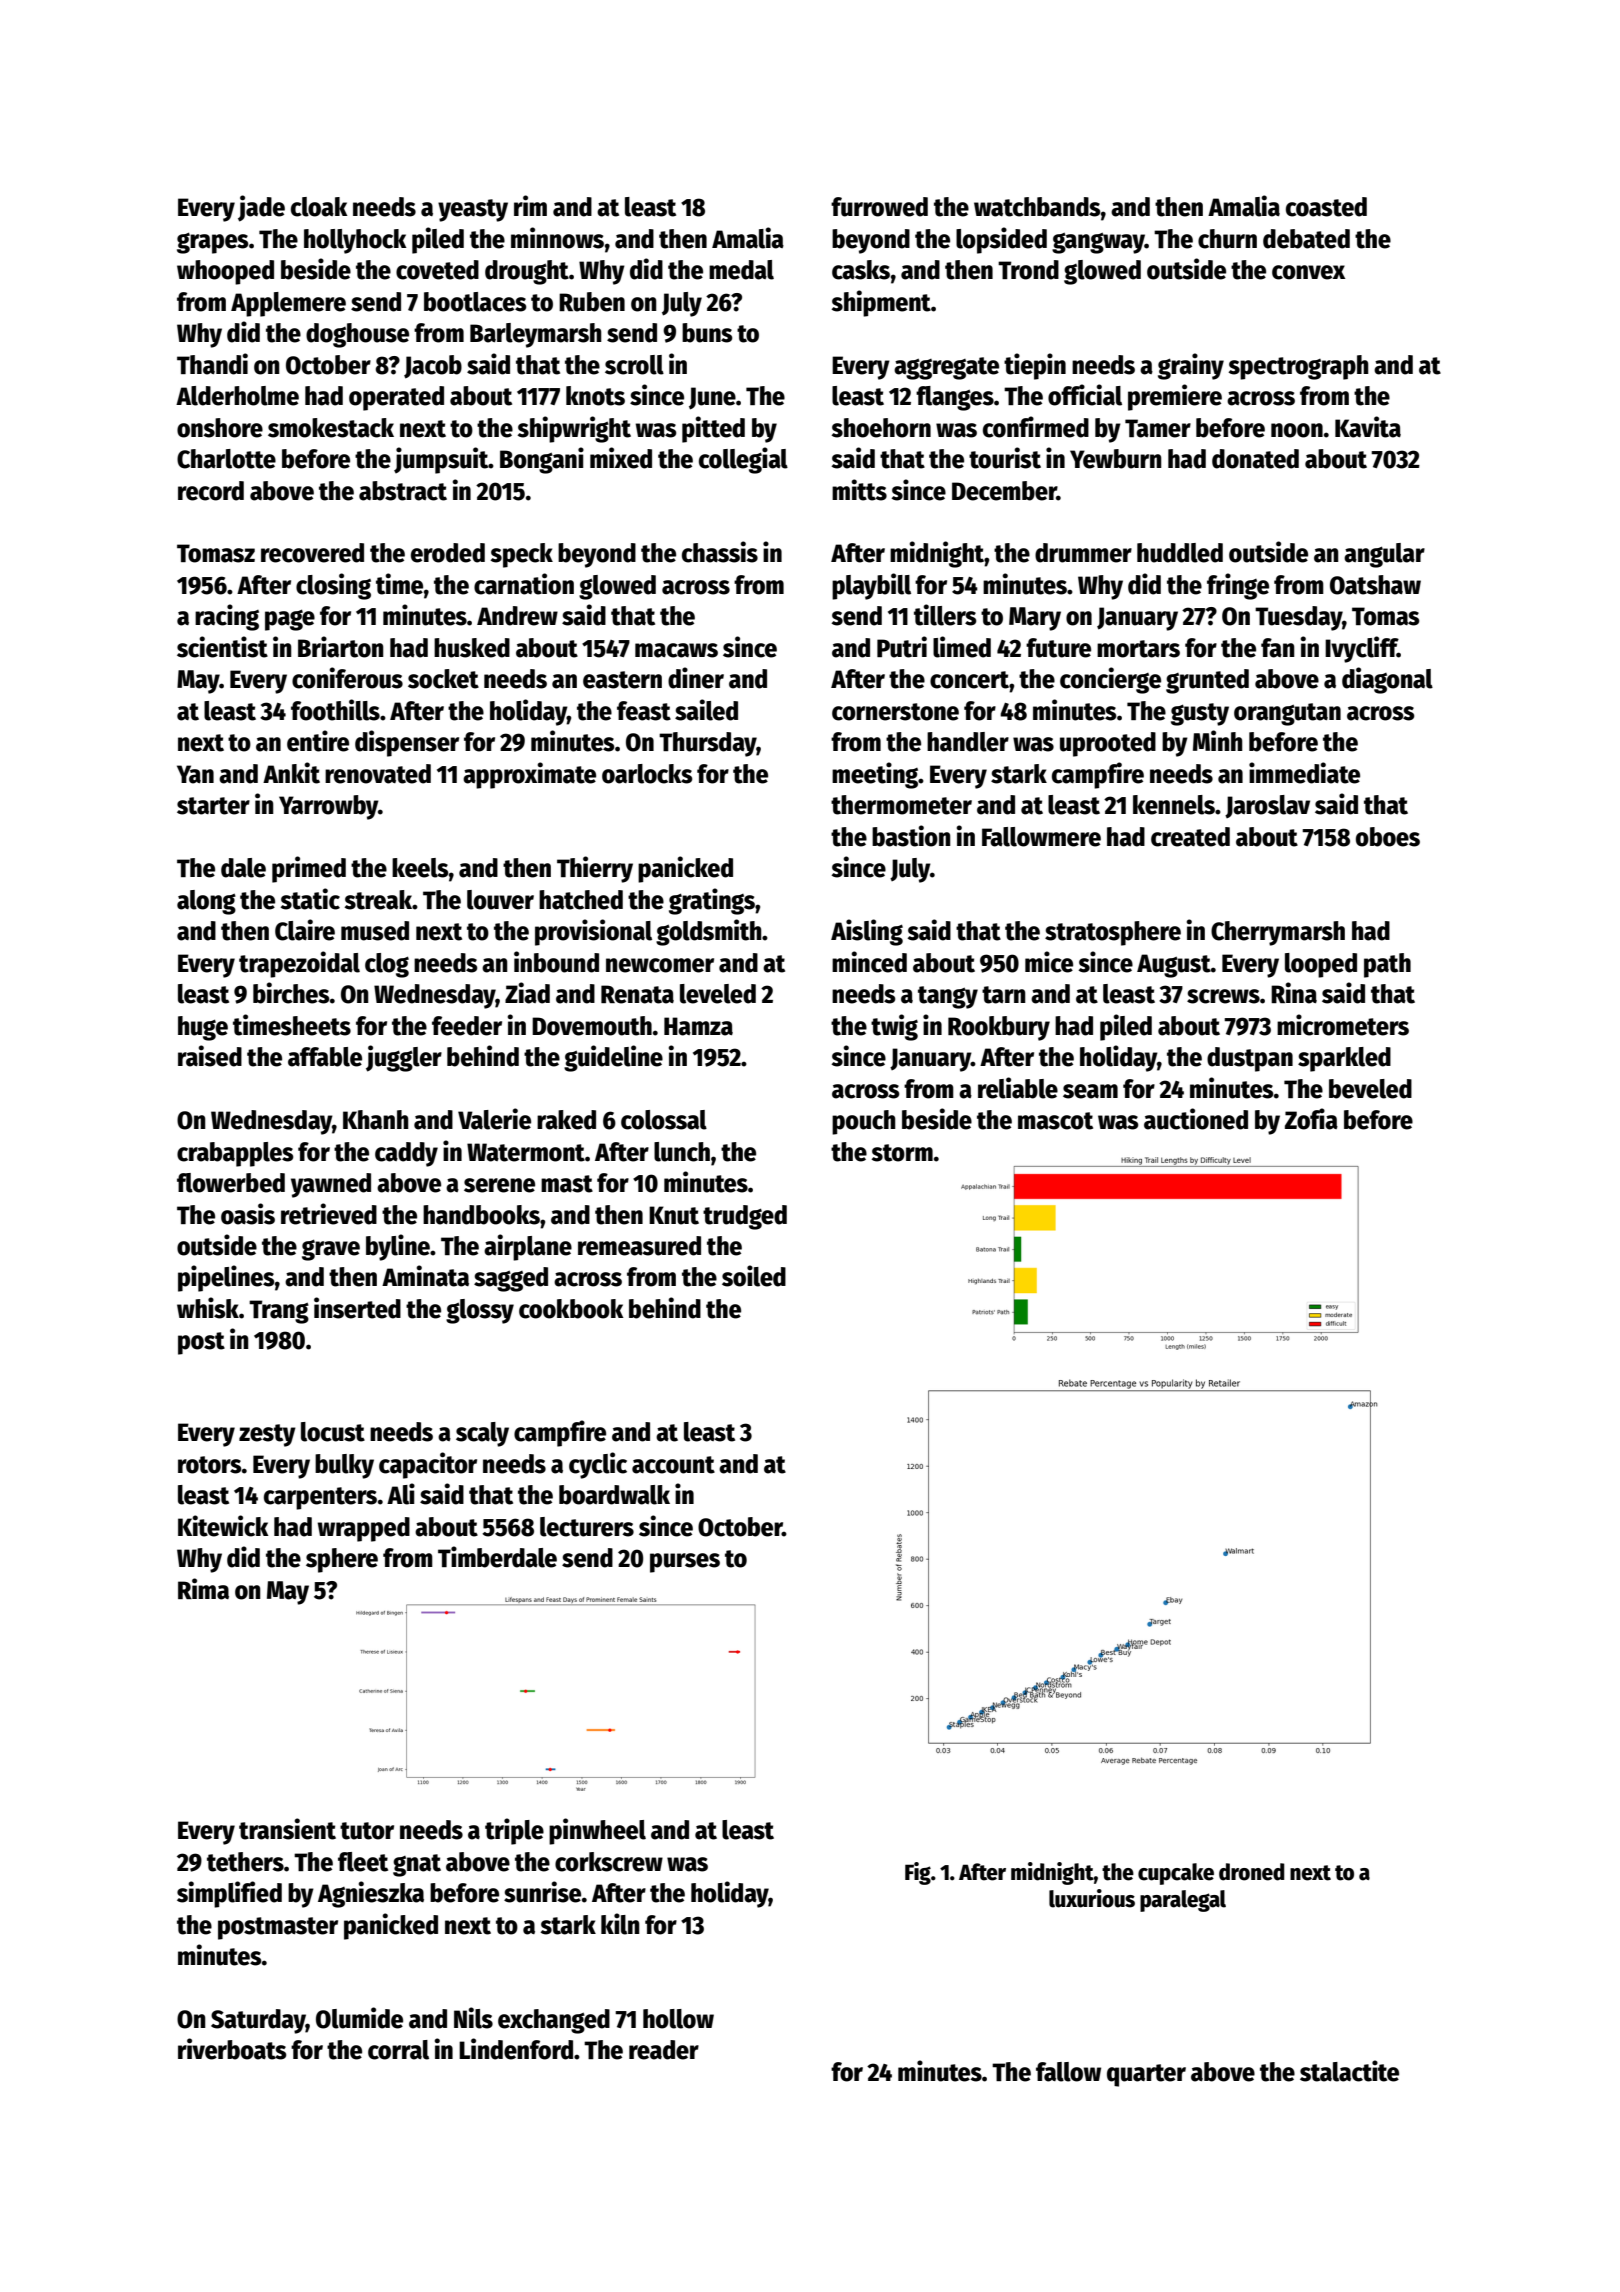 Image resolution: width=1620 pixels, height=2292 pixels. I want to click on transient, so click(287, 1829).
